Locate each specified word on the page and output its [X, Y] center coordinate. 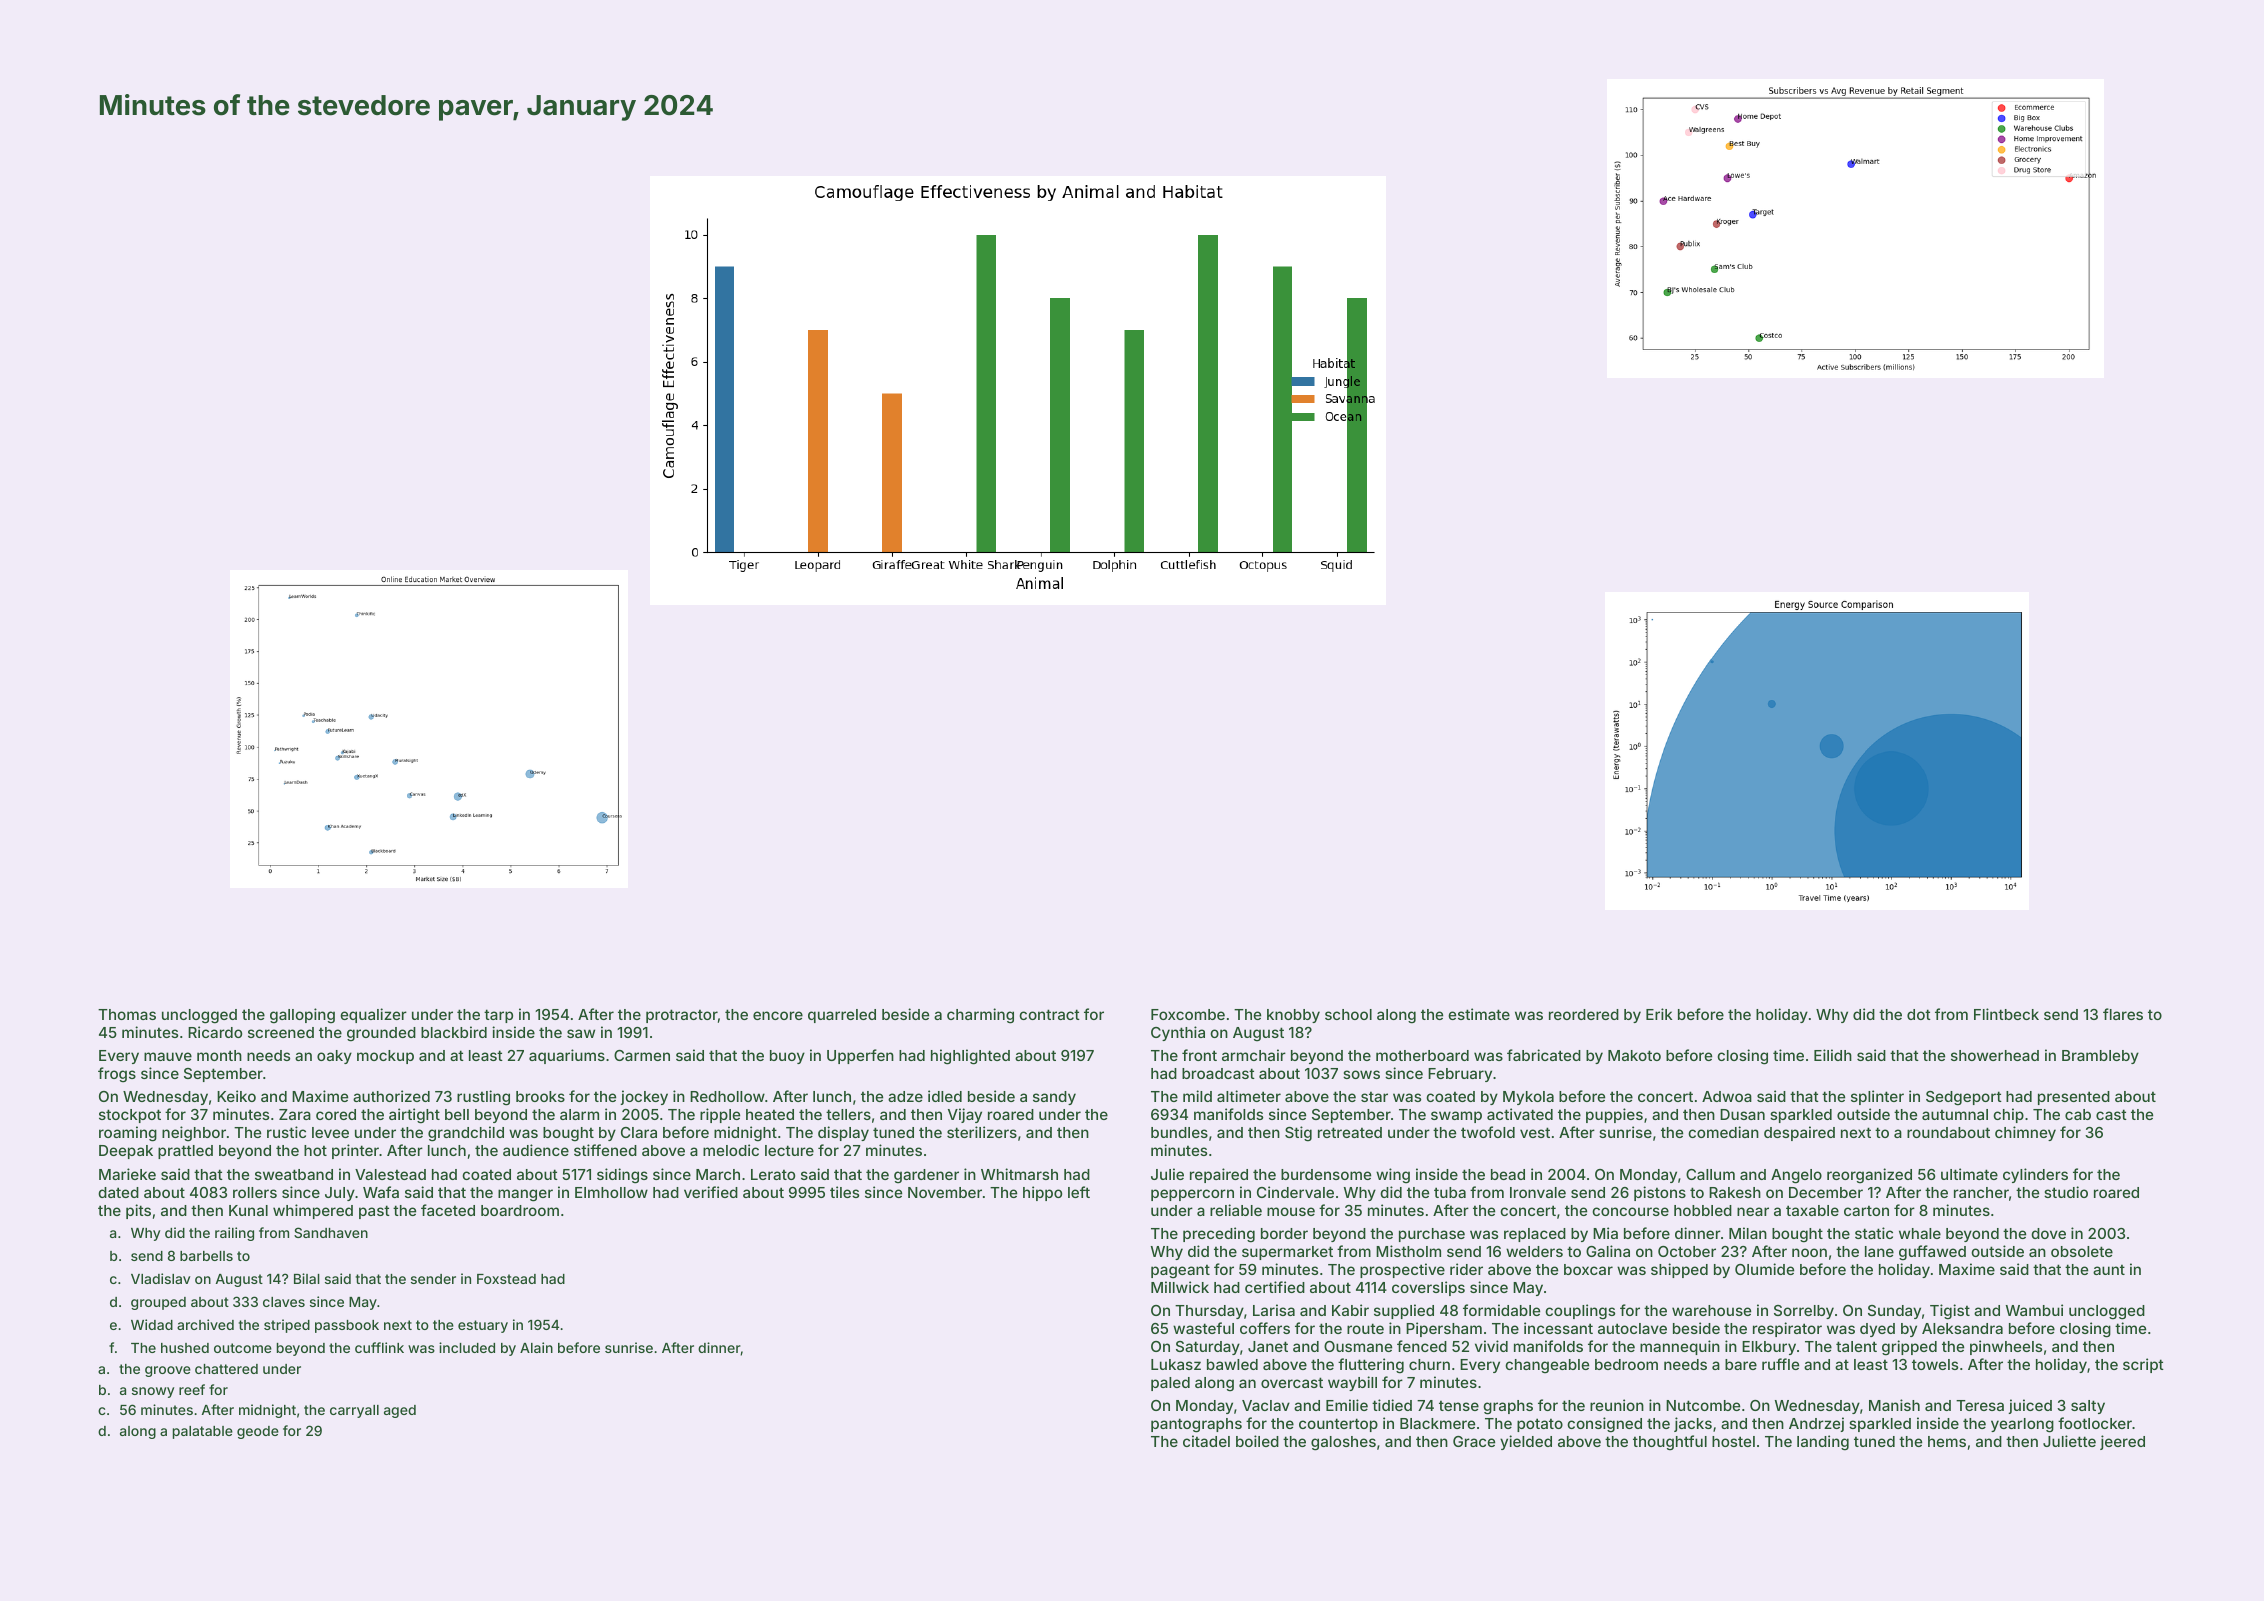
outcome [243, 1348]
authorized [391, 1096]
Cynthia [1178, 1033]
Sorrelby [1804, 1312]
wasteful [1203, 1328]
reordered [1584, 1014]
